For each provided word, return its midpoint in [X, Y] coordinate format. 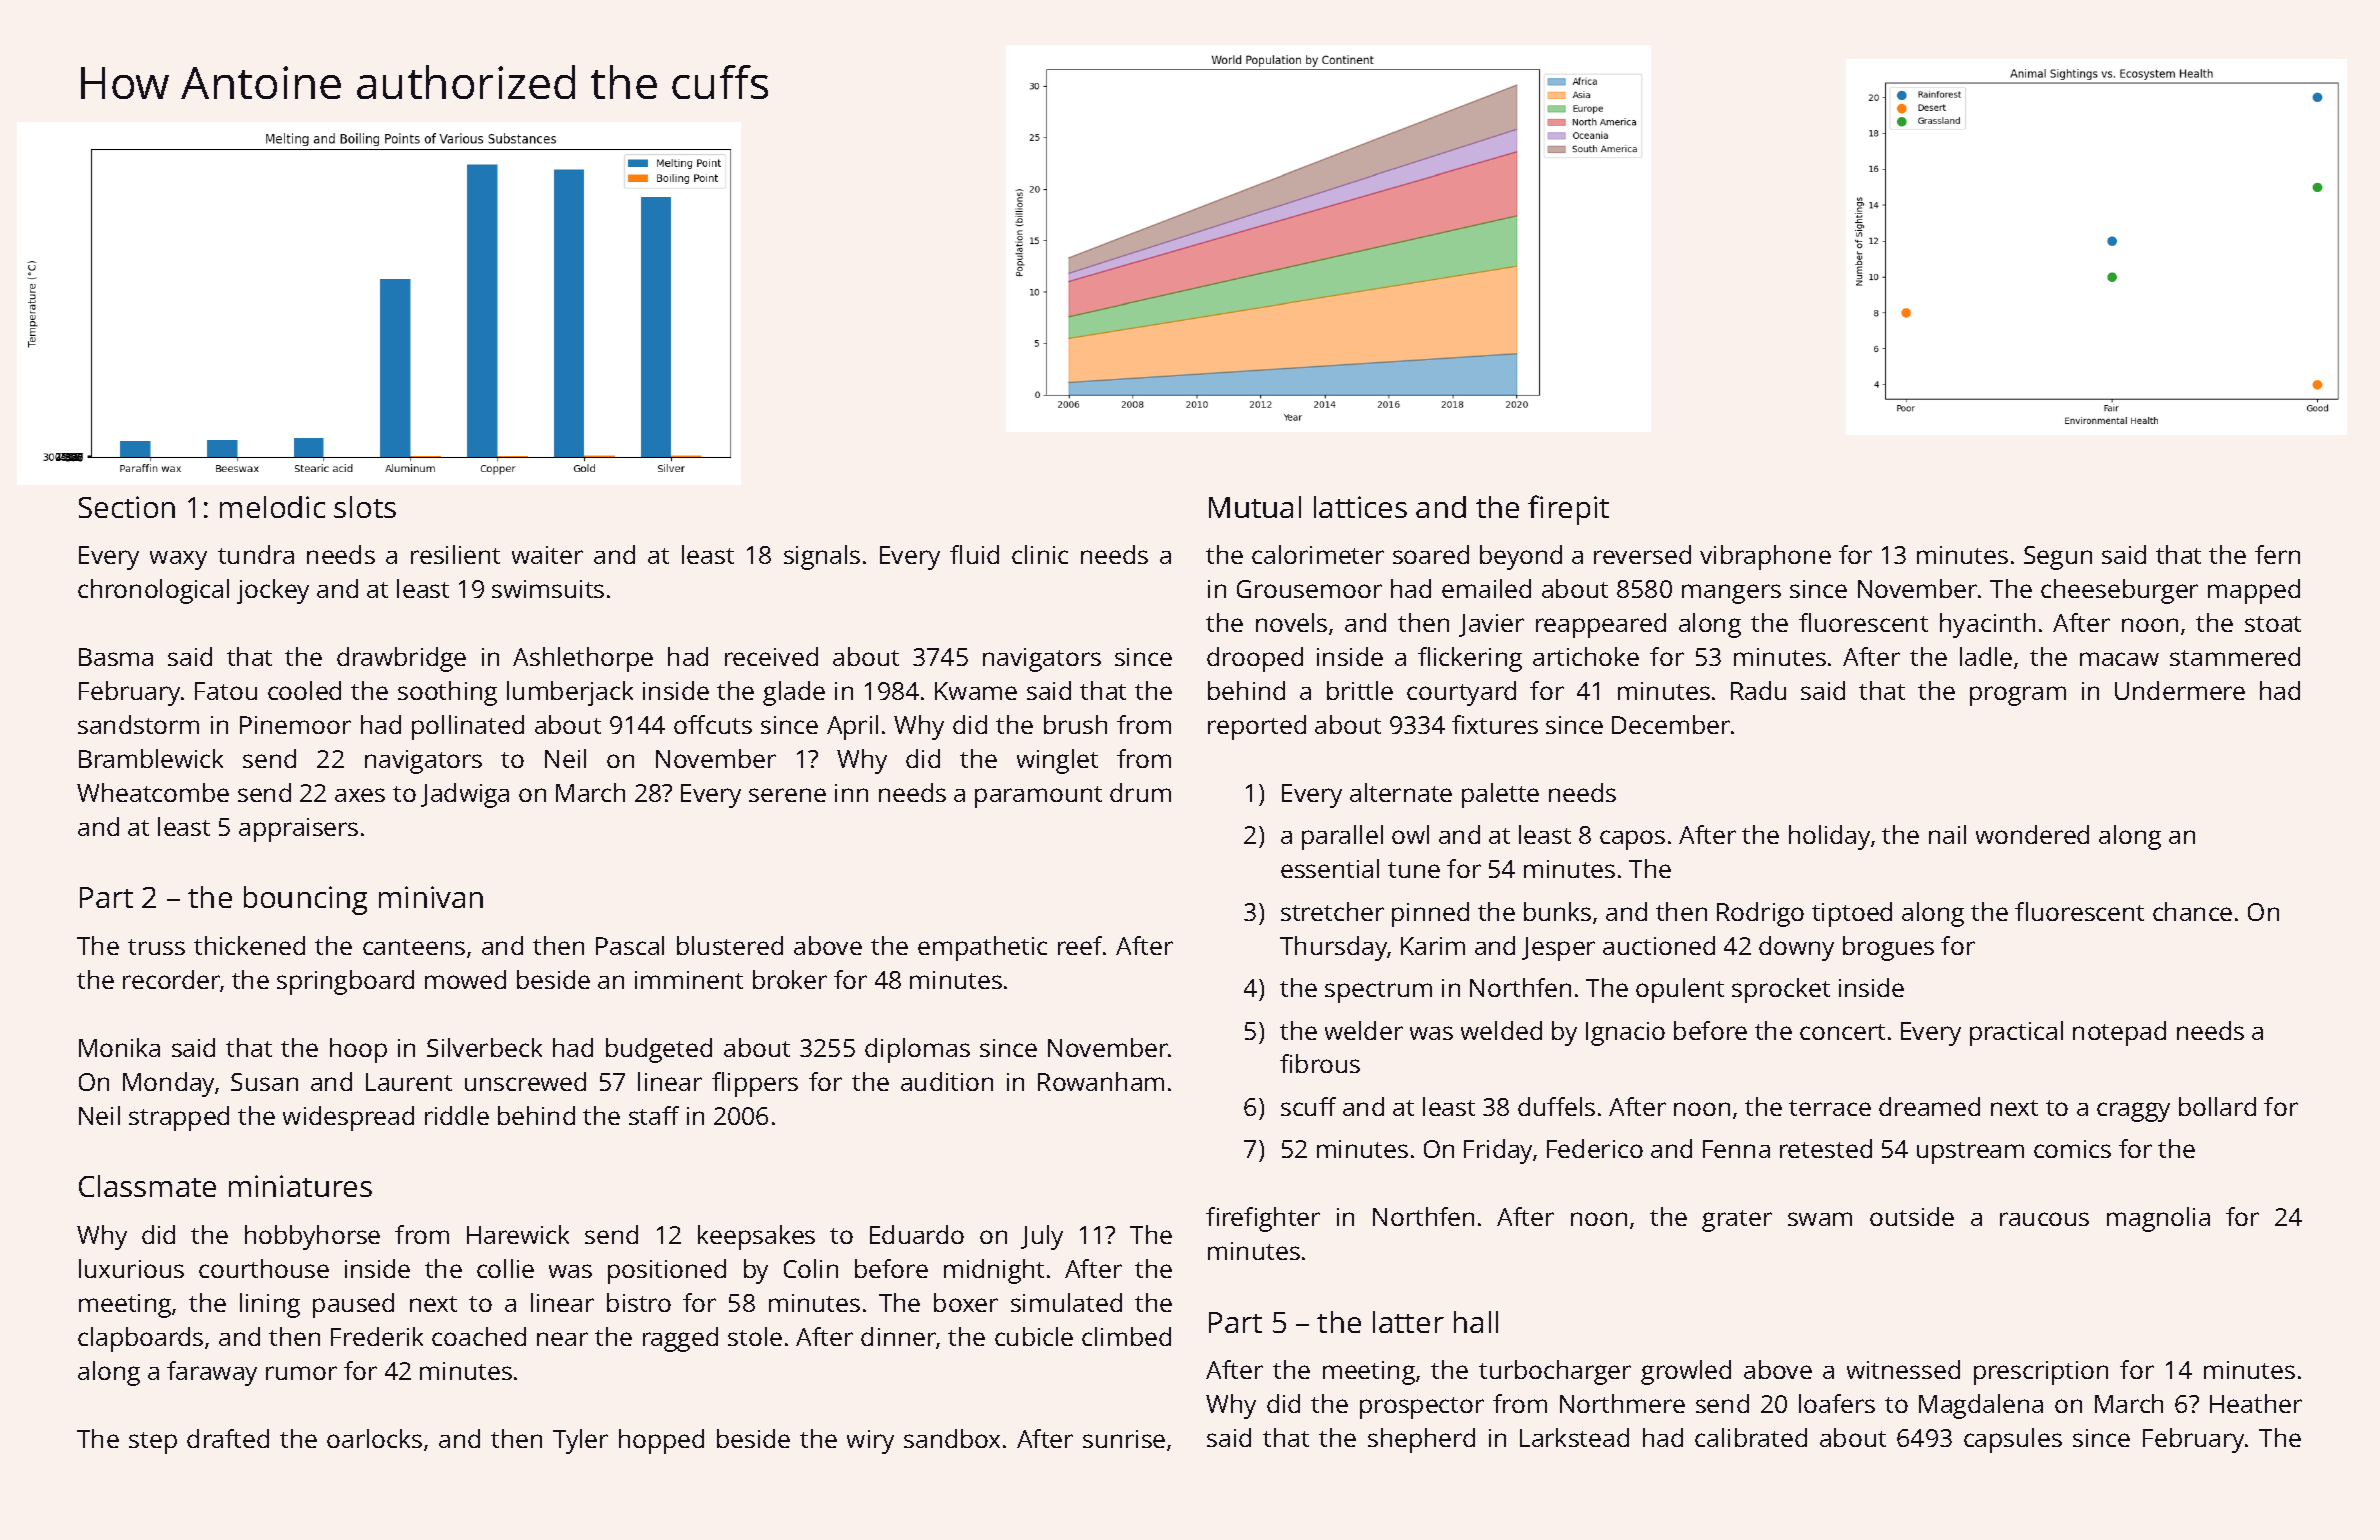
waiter [547, 555]
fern [2277, 554]
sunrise [1124, 1439]
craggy [2133, 1112]
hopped [661, 1441]
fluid [974, 554]
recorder [171, 979]
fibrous [1320, 1063]
